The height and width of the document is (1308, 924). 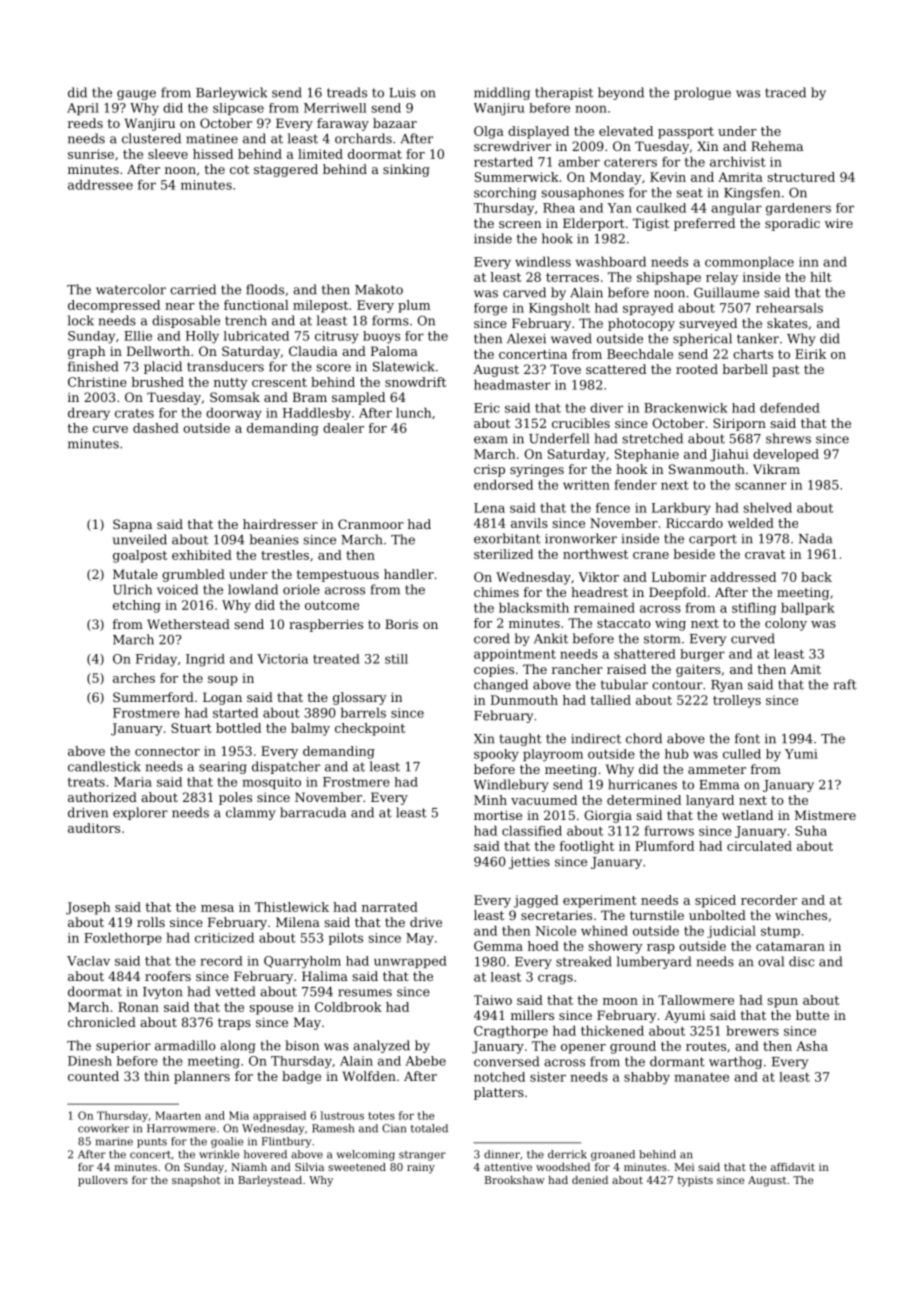 I want to click on Barleystead, so click(x=270, y=1181).
